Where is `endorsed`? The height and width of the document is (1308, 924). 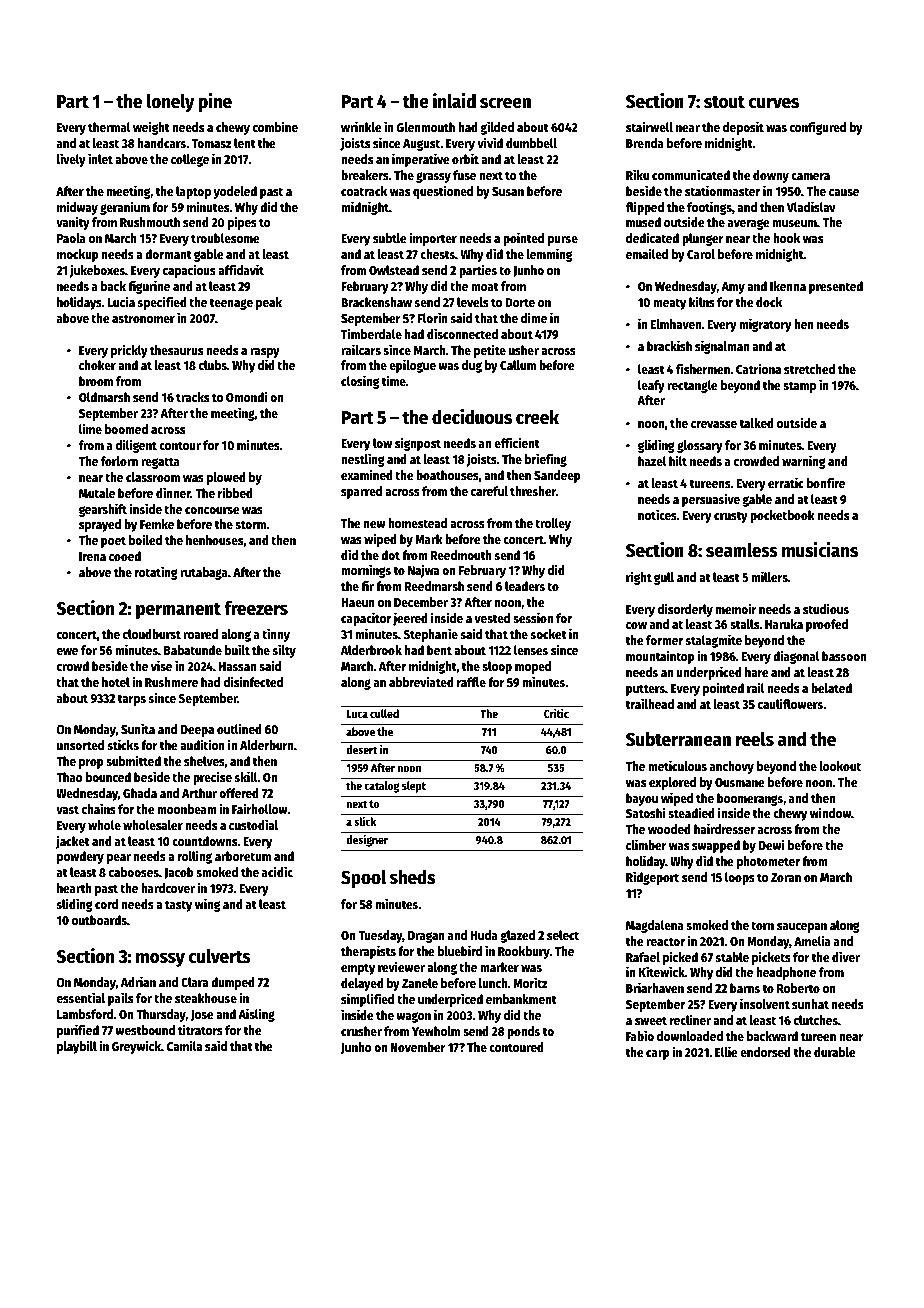
endorsed is located at coordinates (765, 1052).
